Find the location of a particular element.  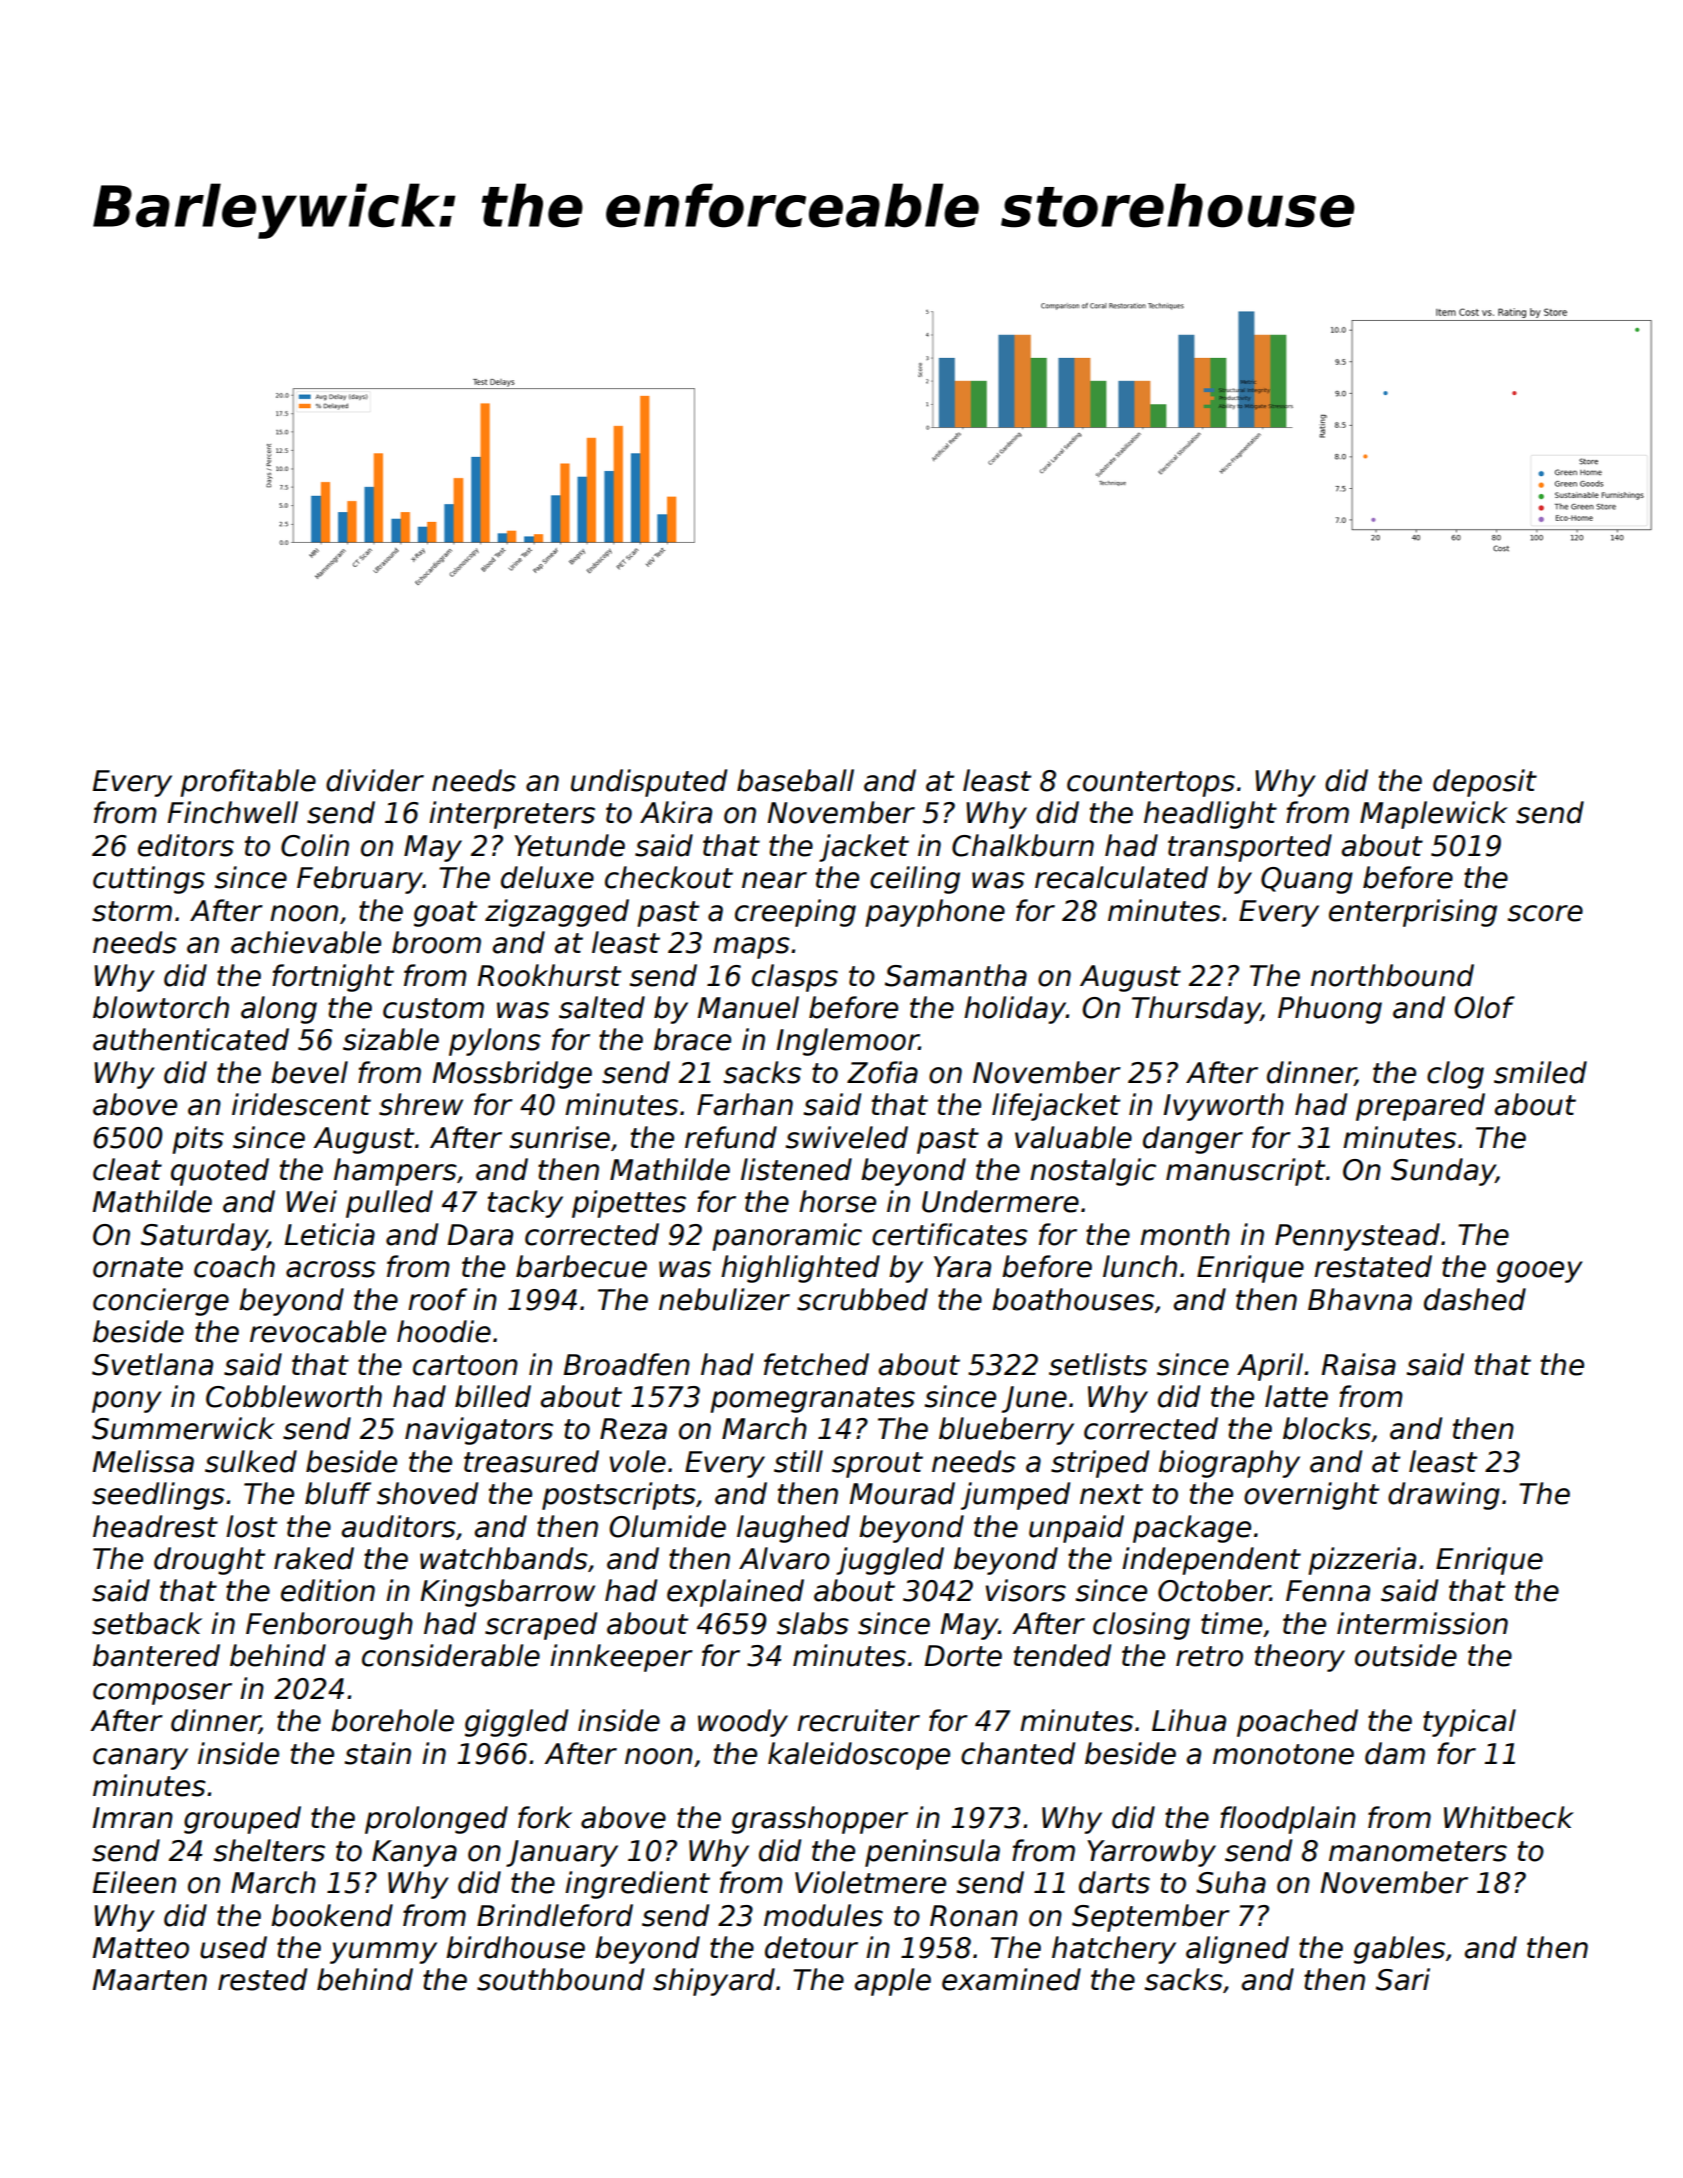

dashed is located at coordinates (1475, 1299).
